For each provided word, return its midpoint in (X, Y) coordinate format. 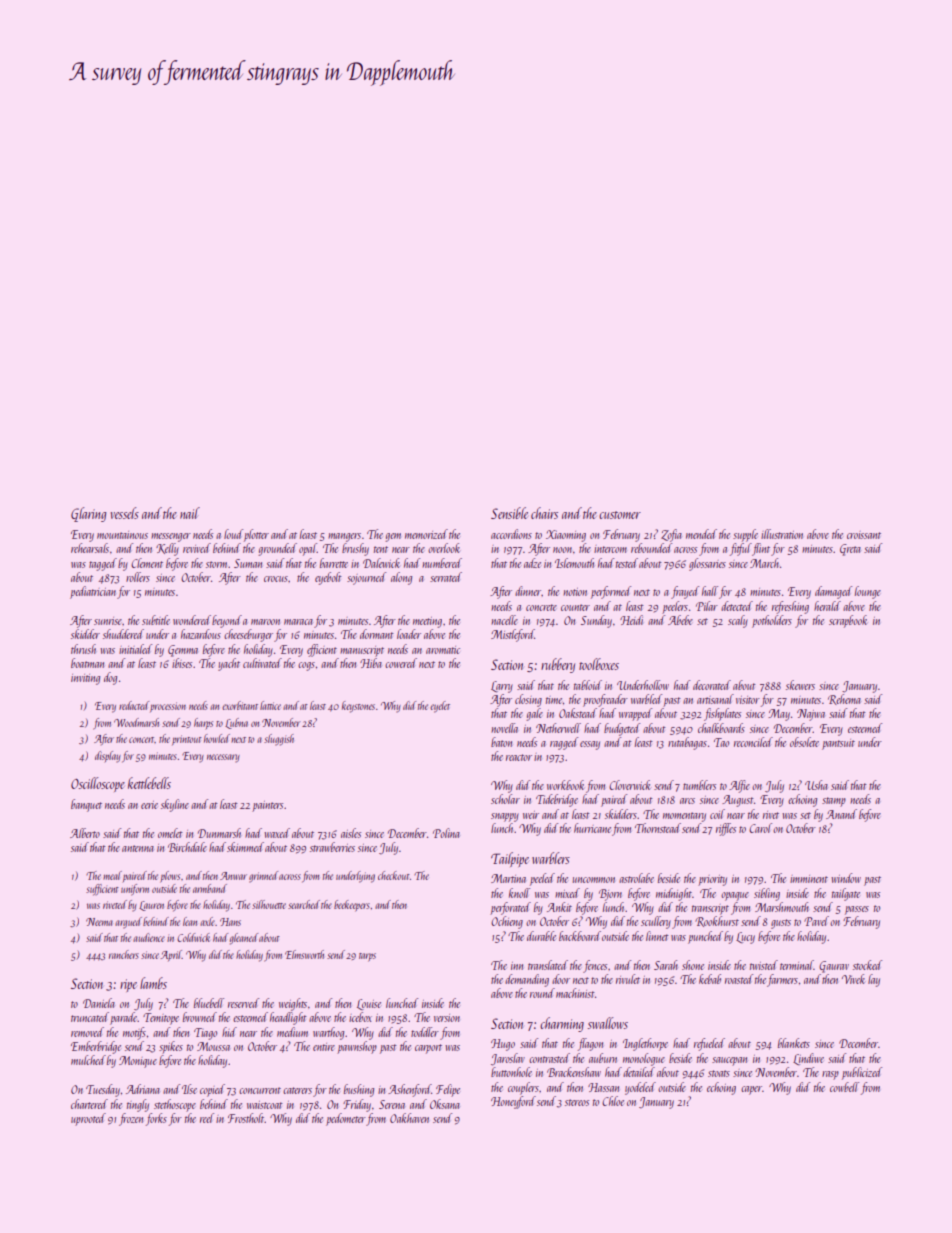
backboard (580, 936)
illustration (782, 534)
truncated (90, 1017)
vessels (125, 513)
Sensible (509, 513)
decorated (712, 685)
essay (590, 745)
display (108, 757)
